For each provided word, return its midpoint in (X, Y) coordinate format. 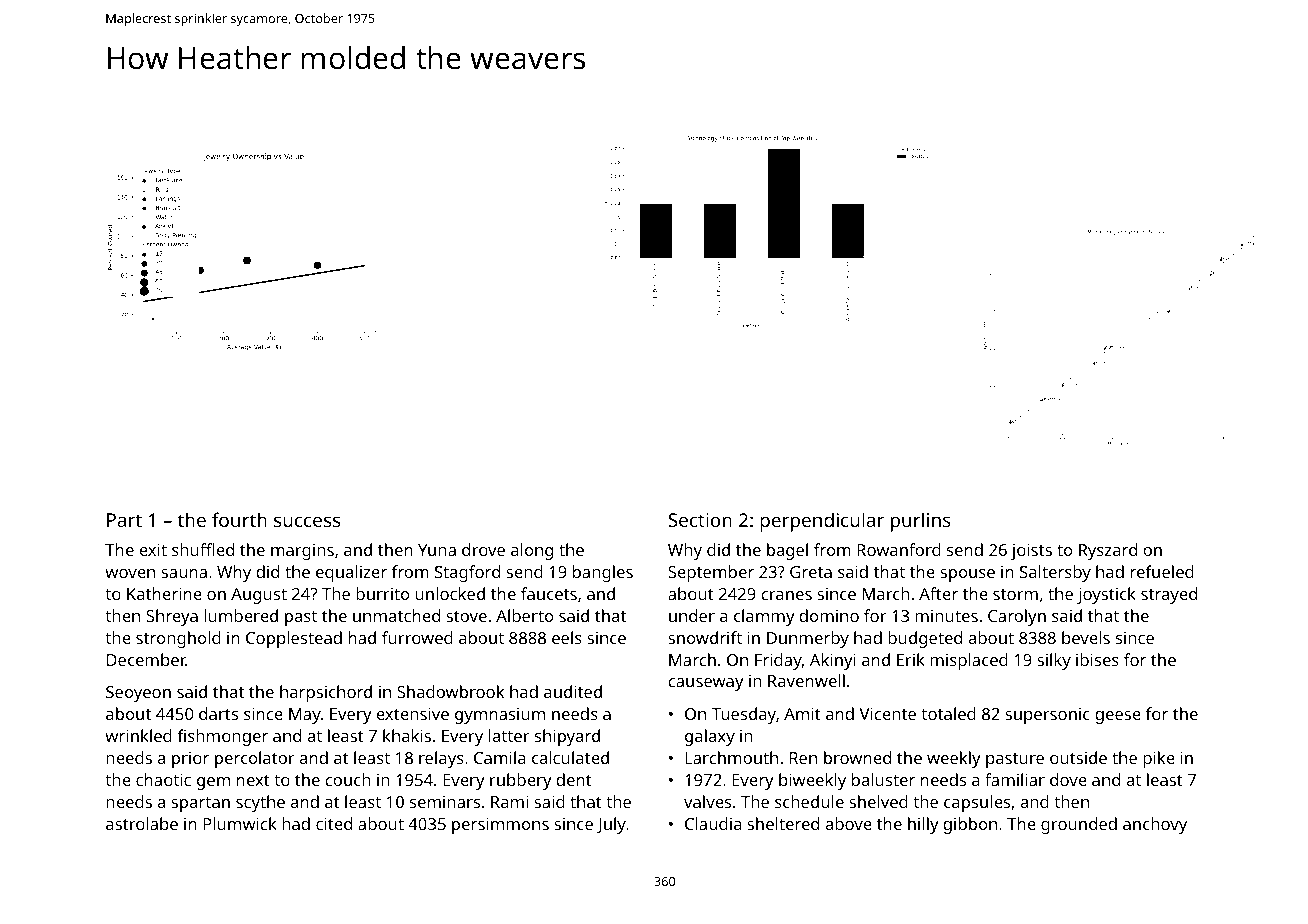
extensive (412, 714)
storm (1015, 594)
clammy (764, 617)
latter (509, 735)
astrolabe (142, 823)
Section (700, 520)
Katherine (164, 593)
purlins (921, 522)
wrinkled (138, 735)
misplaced (969, 661)
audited (573, 691)
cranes (786, 595)
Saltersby (1055, 573)
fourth (239, 519)
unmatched (396, 615)
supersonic (1047, 716)
